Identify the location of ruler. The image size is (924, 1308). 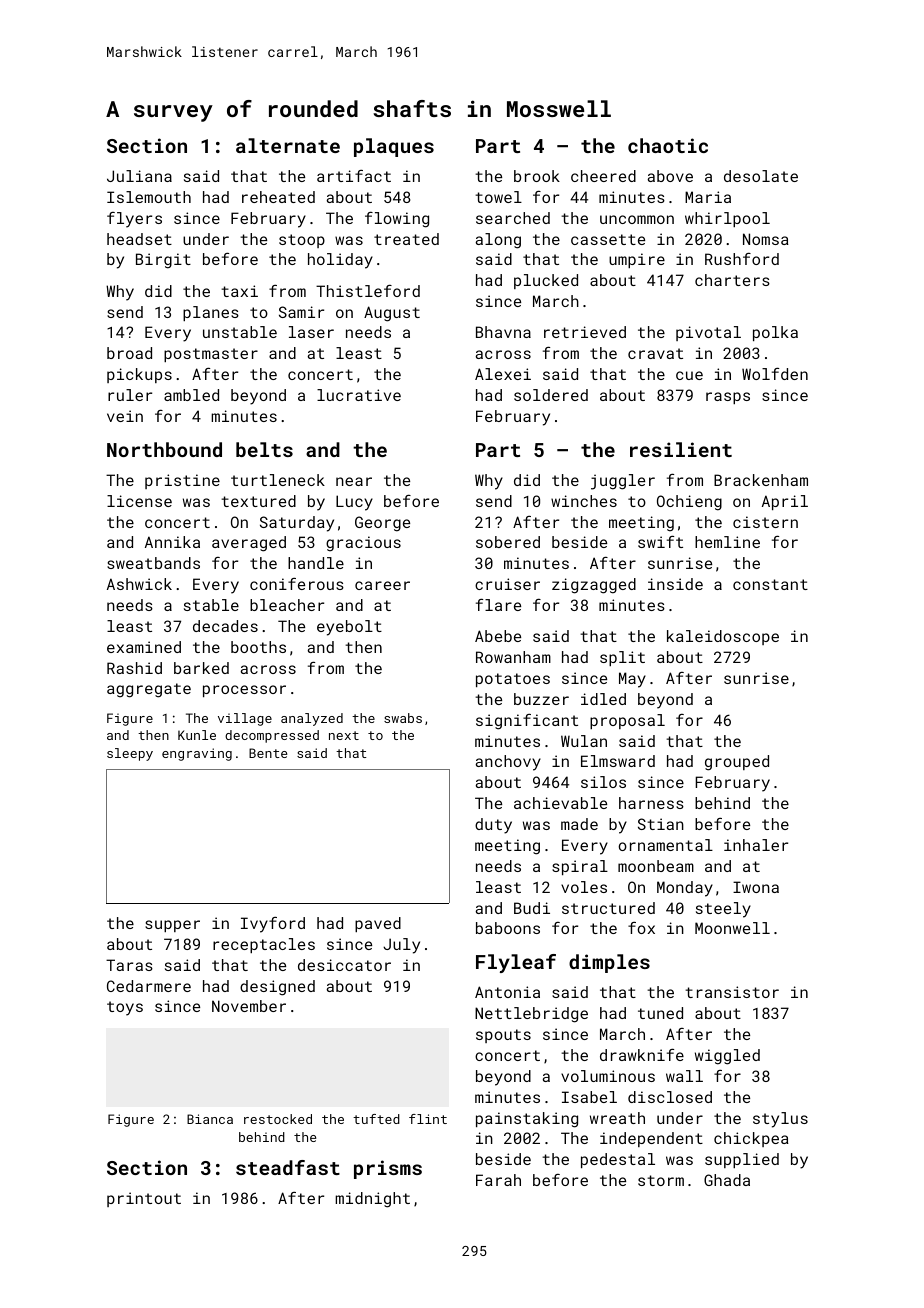
(130, 395).
